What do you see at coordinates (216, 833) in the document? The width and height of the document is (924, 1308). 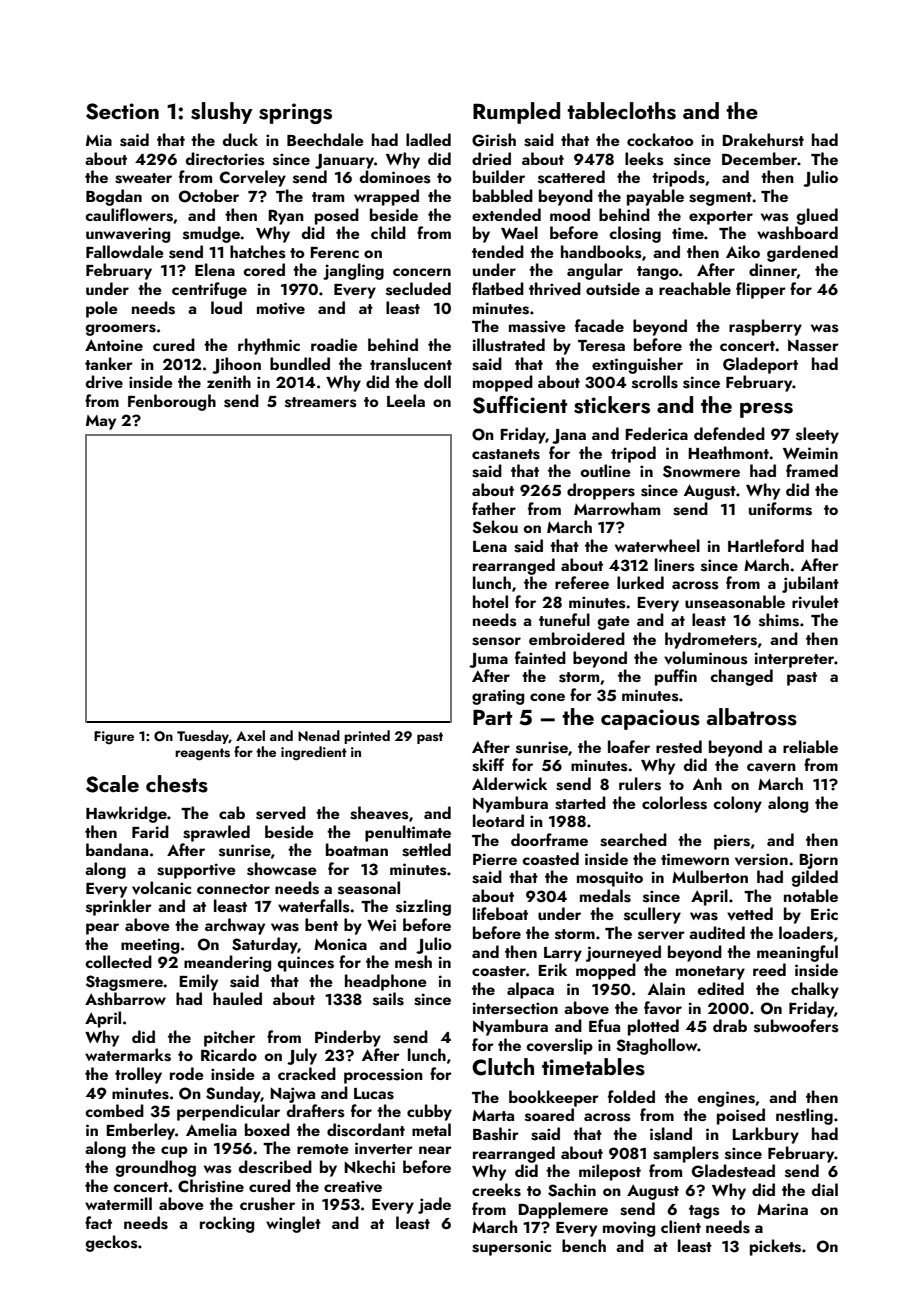 I see `sprawled` at bounding box center [216, 833].
